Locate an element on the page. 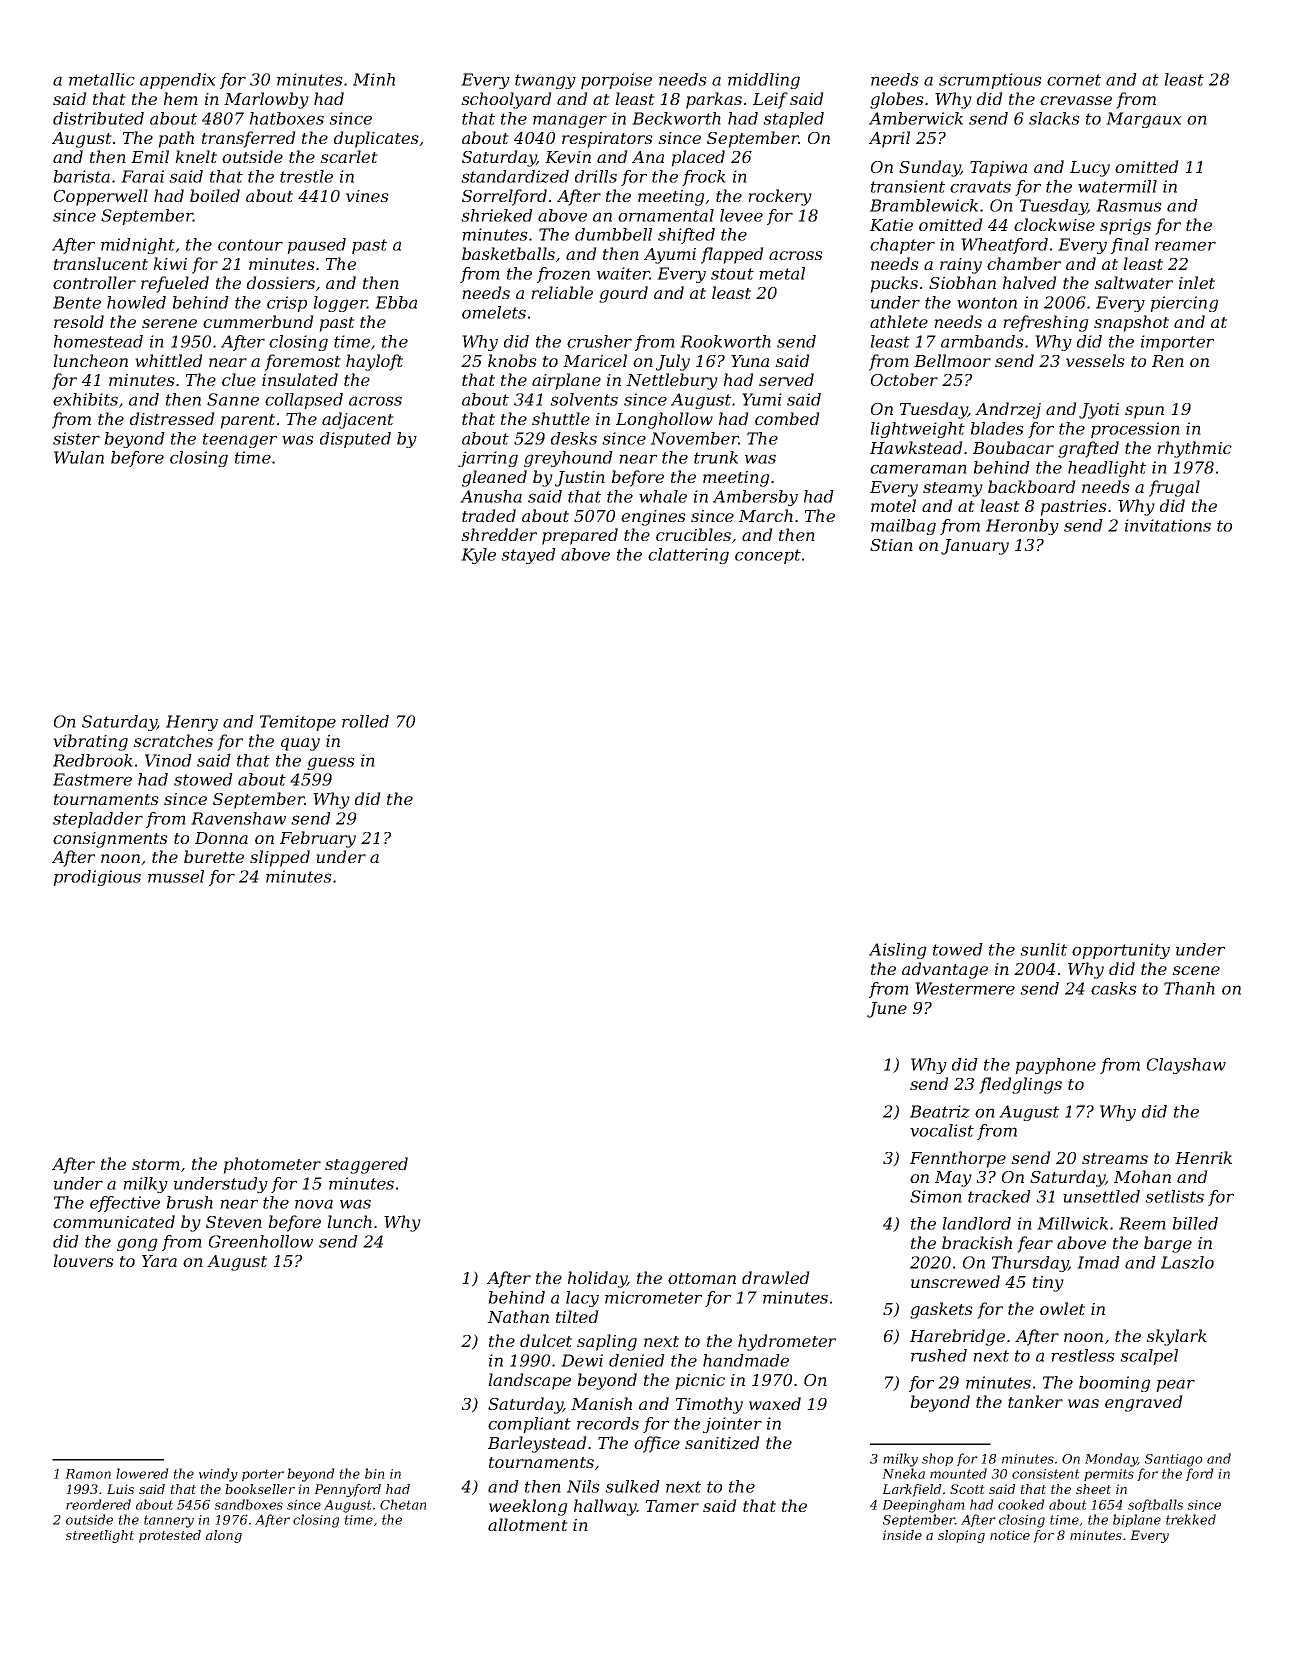 The height and width of the image is (1679, 1298). Margaux is located at coordinates (1144, 120).
